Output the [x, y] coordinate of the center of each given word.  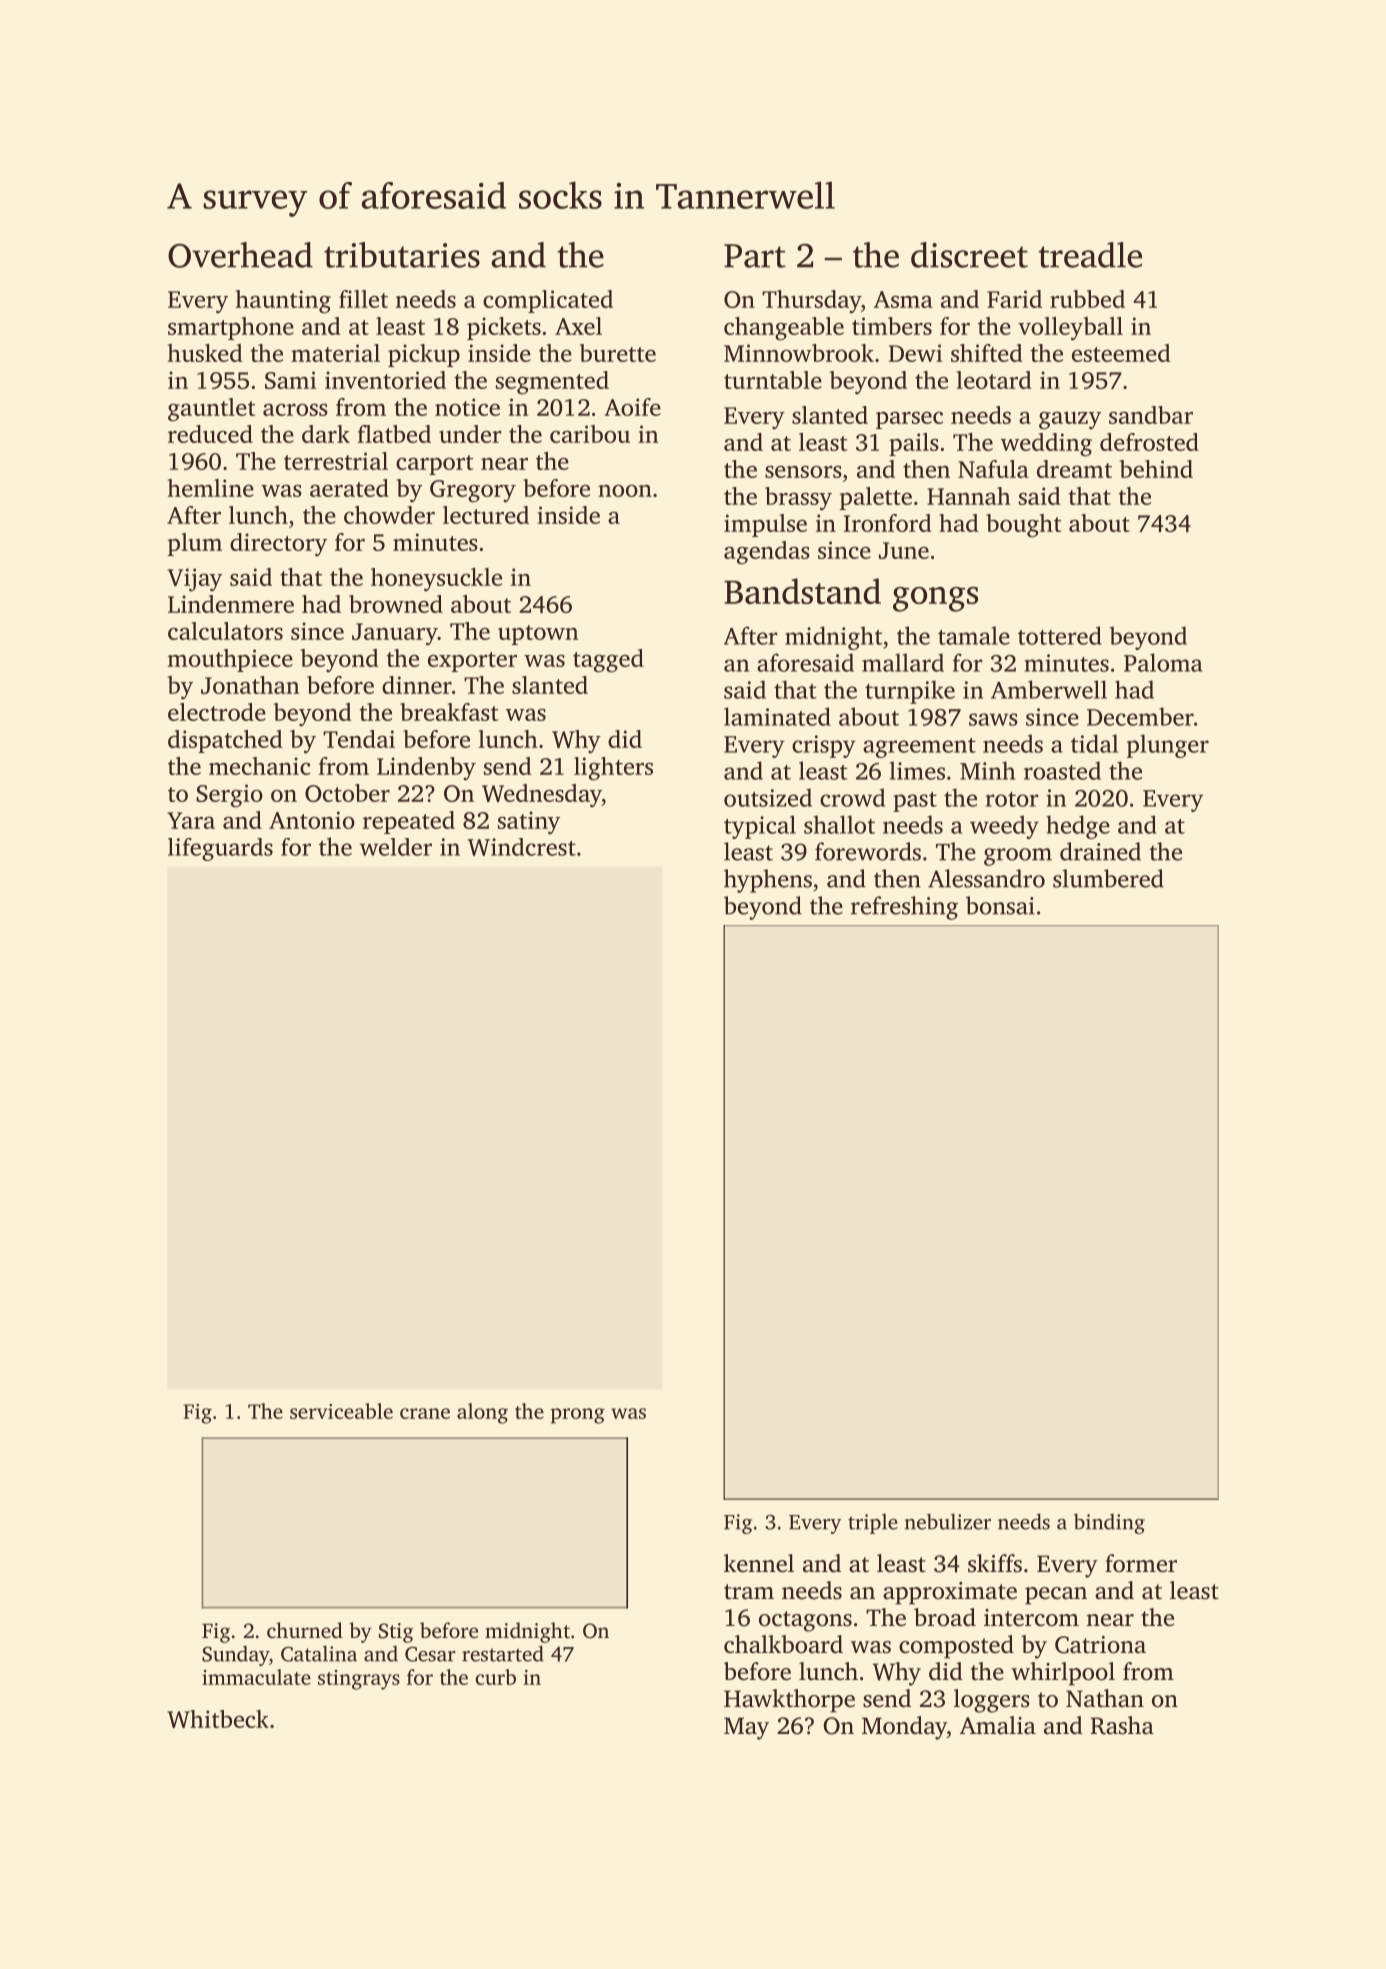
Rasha [1122, 1725]
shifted [986, 353]
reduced [210, 434]
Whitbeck [218, 1719]
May [746, 1728]
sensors [803, 472]
